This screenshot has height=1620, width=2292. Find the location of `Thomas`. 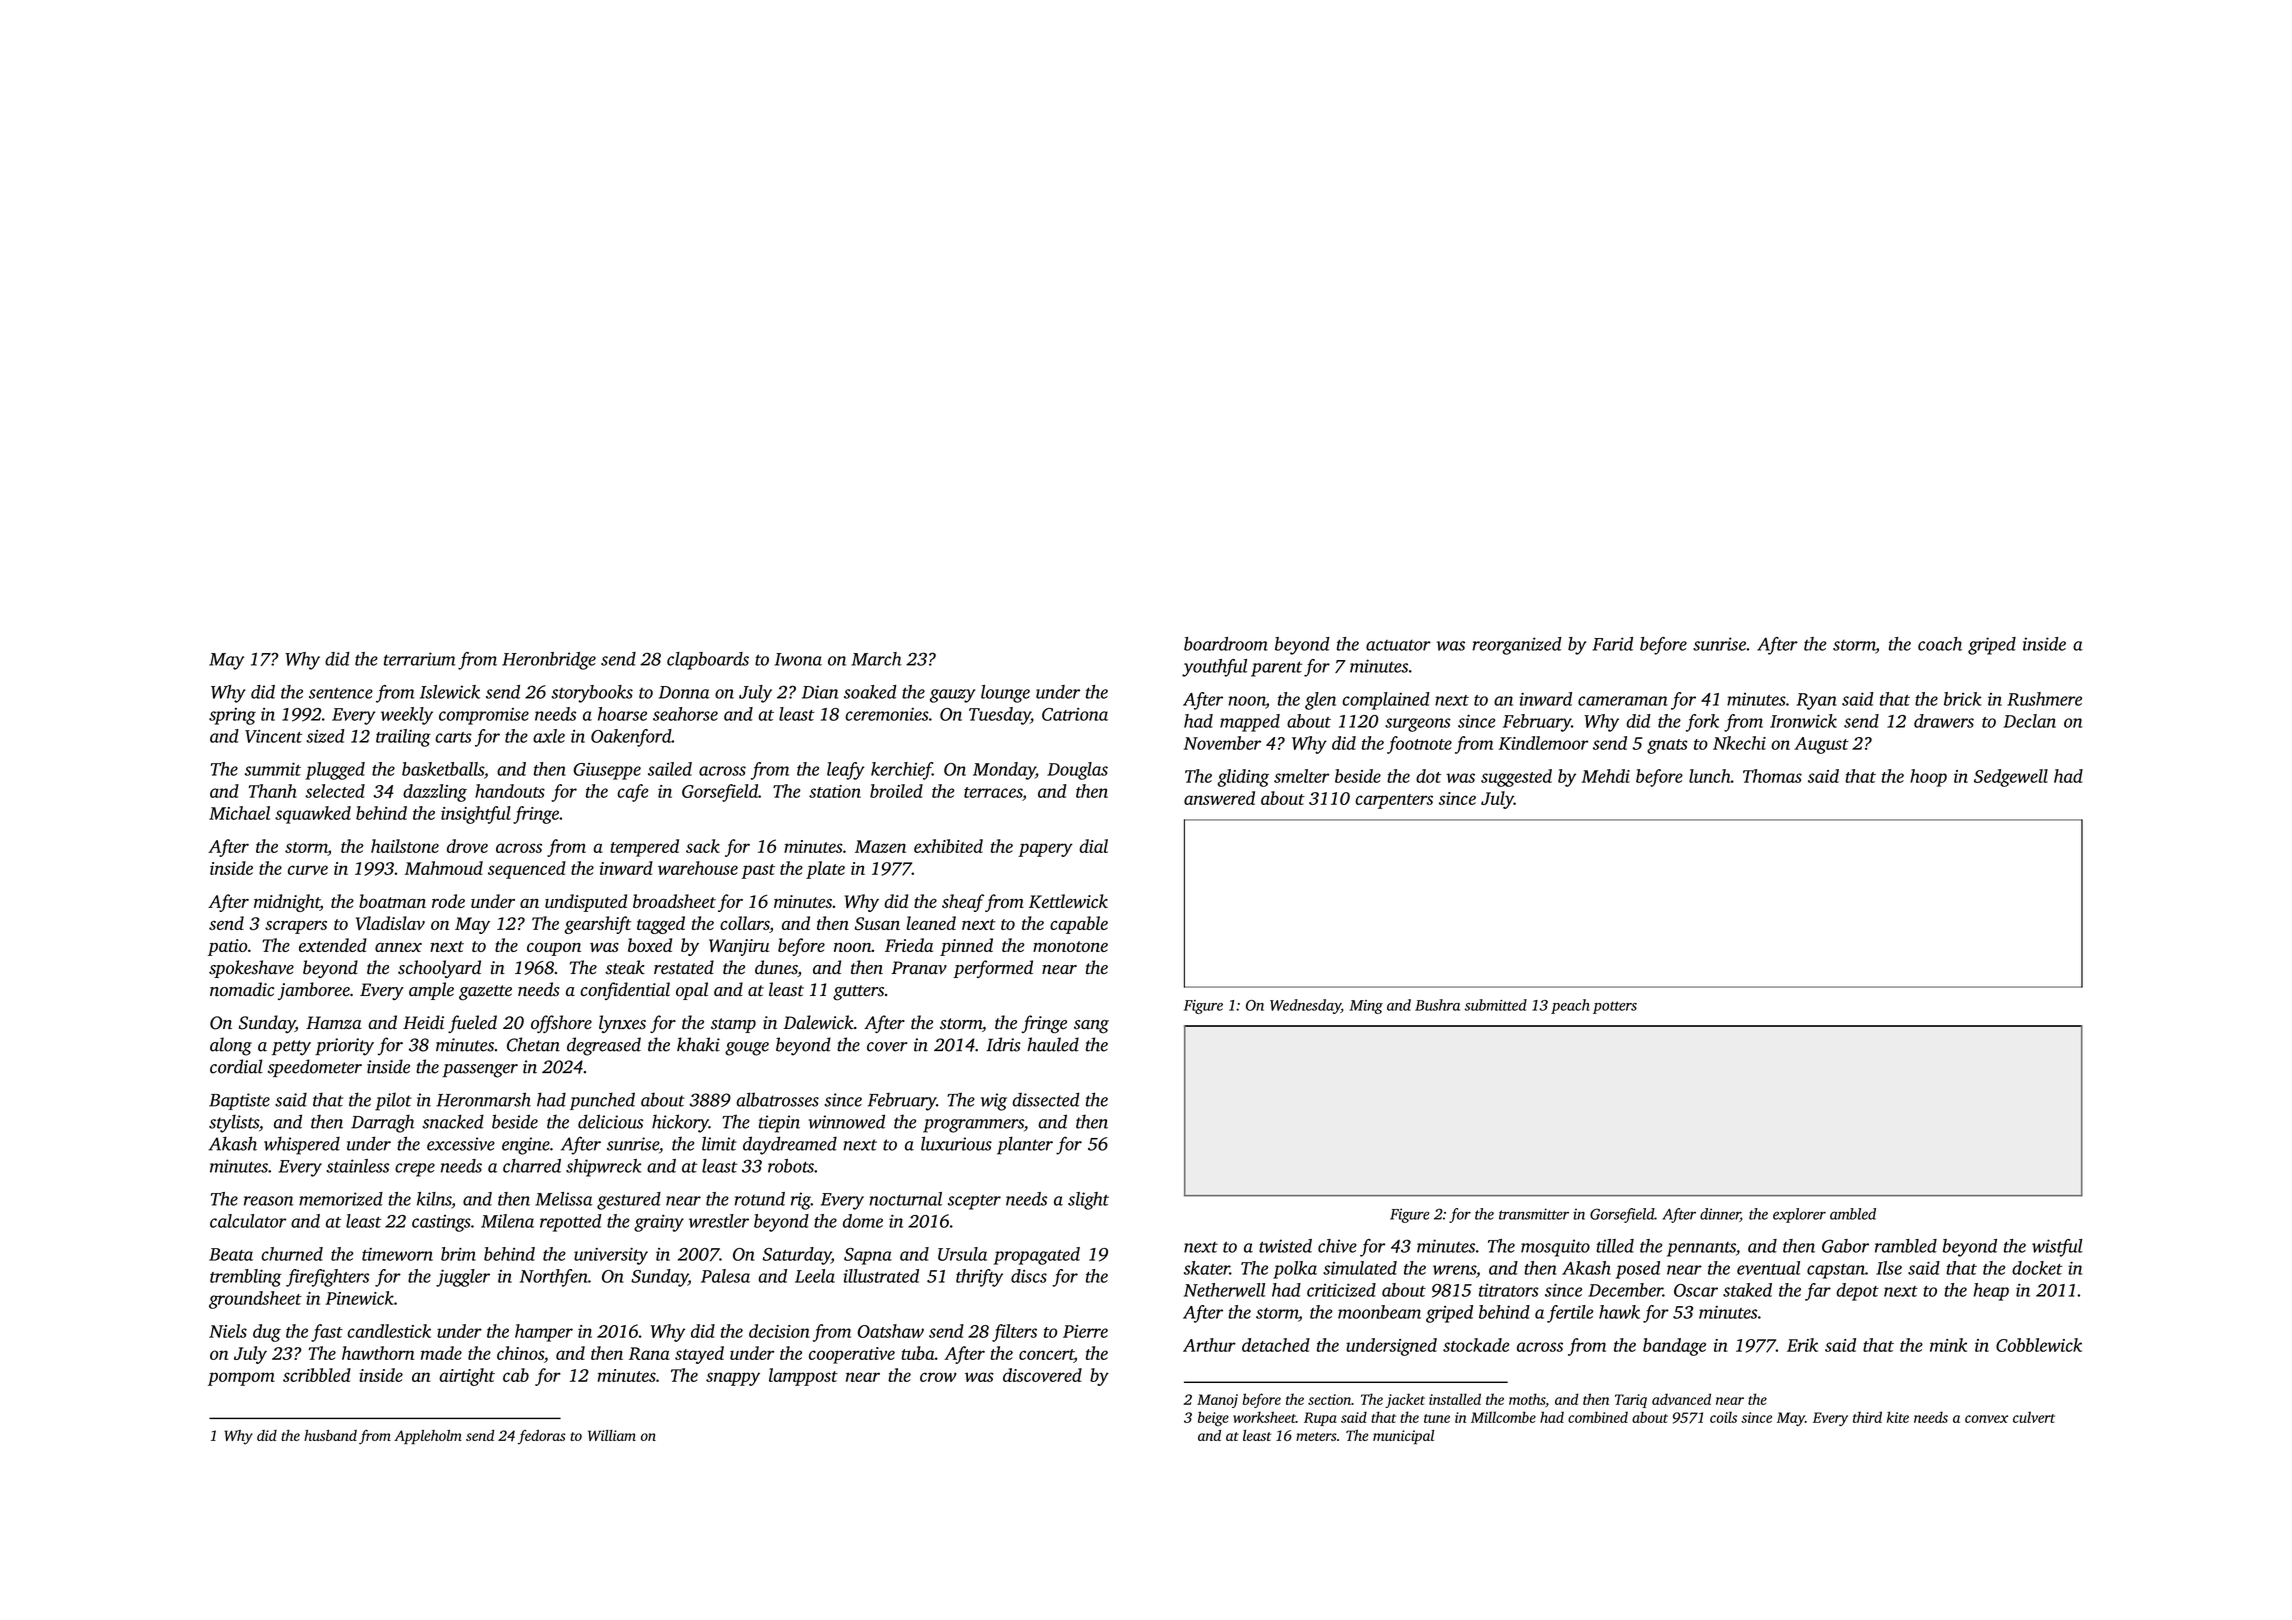

Thomas is located at coordinates (1772, 776).
